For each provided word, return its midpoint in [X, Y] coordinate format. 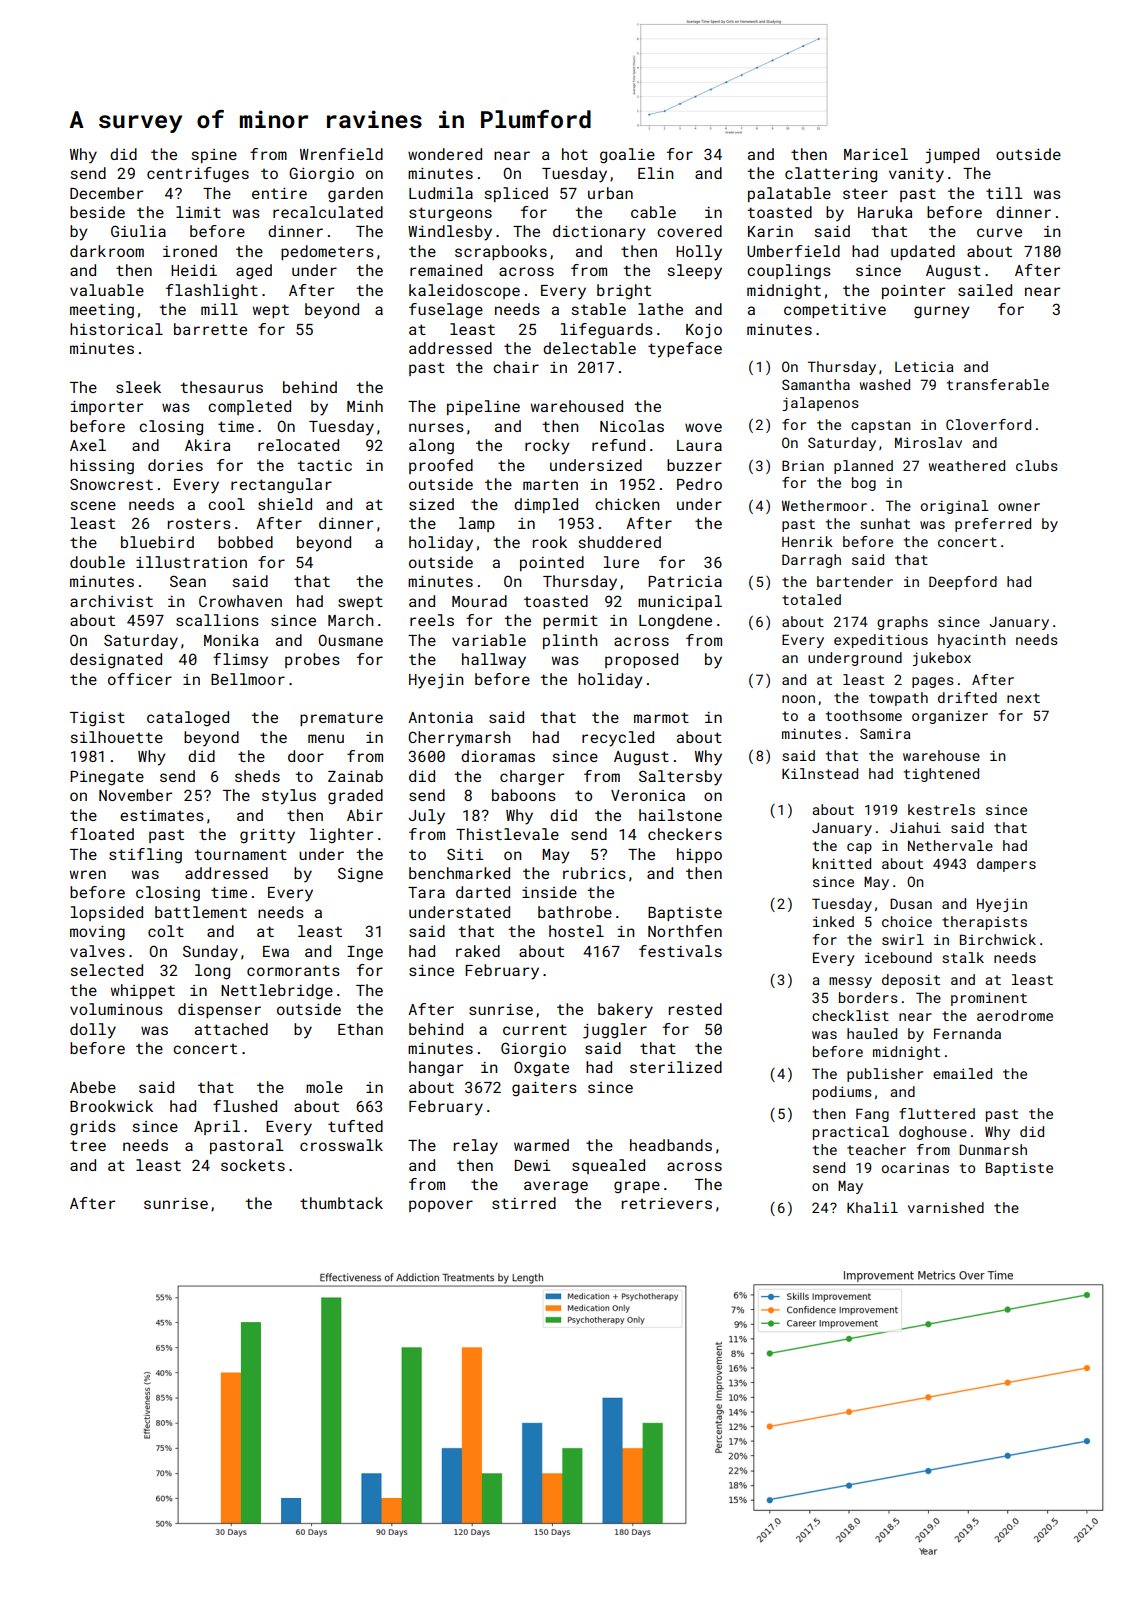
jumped [952, 156]
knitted [842, 863]
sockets [253, 1165]
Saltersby [680, 778]
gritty [267, 836]
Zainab [355, 776]
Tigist [97, 719]
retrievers [667, 1203]
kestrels [941, 809]
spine [214, 156]
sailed [985, 290]
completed [249, 407]
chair [516, 367]
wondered [445, 154]
